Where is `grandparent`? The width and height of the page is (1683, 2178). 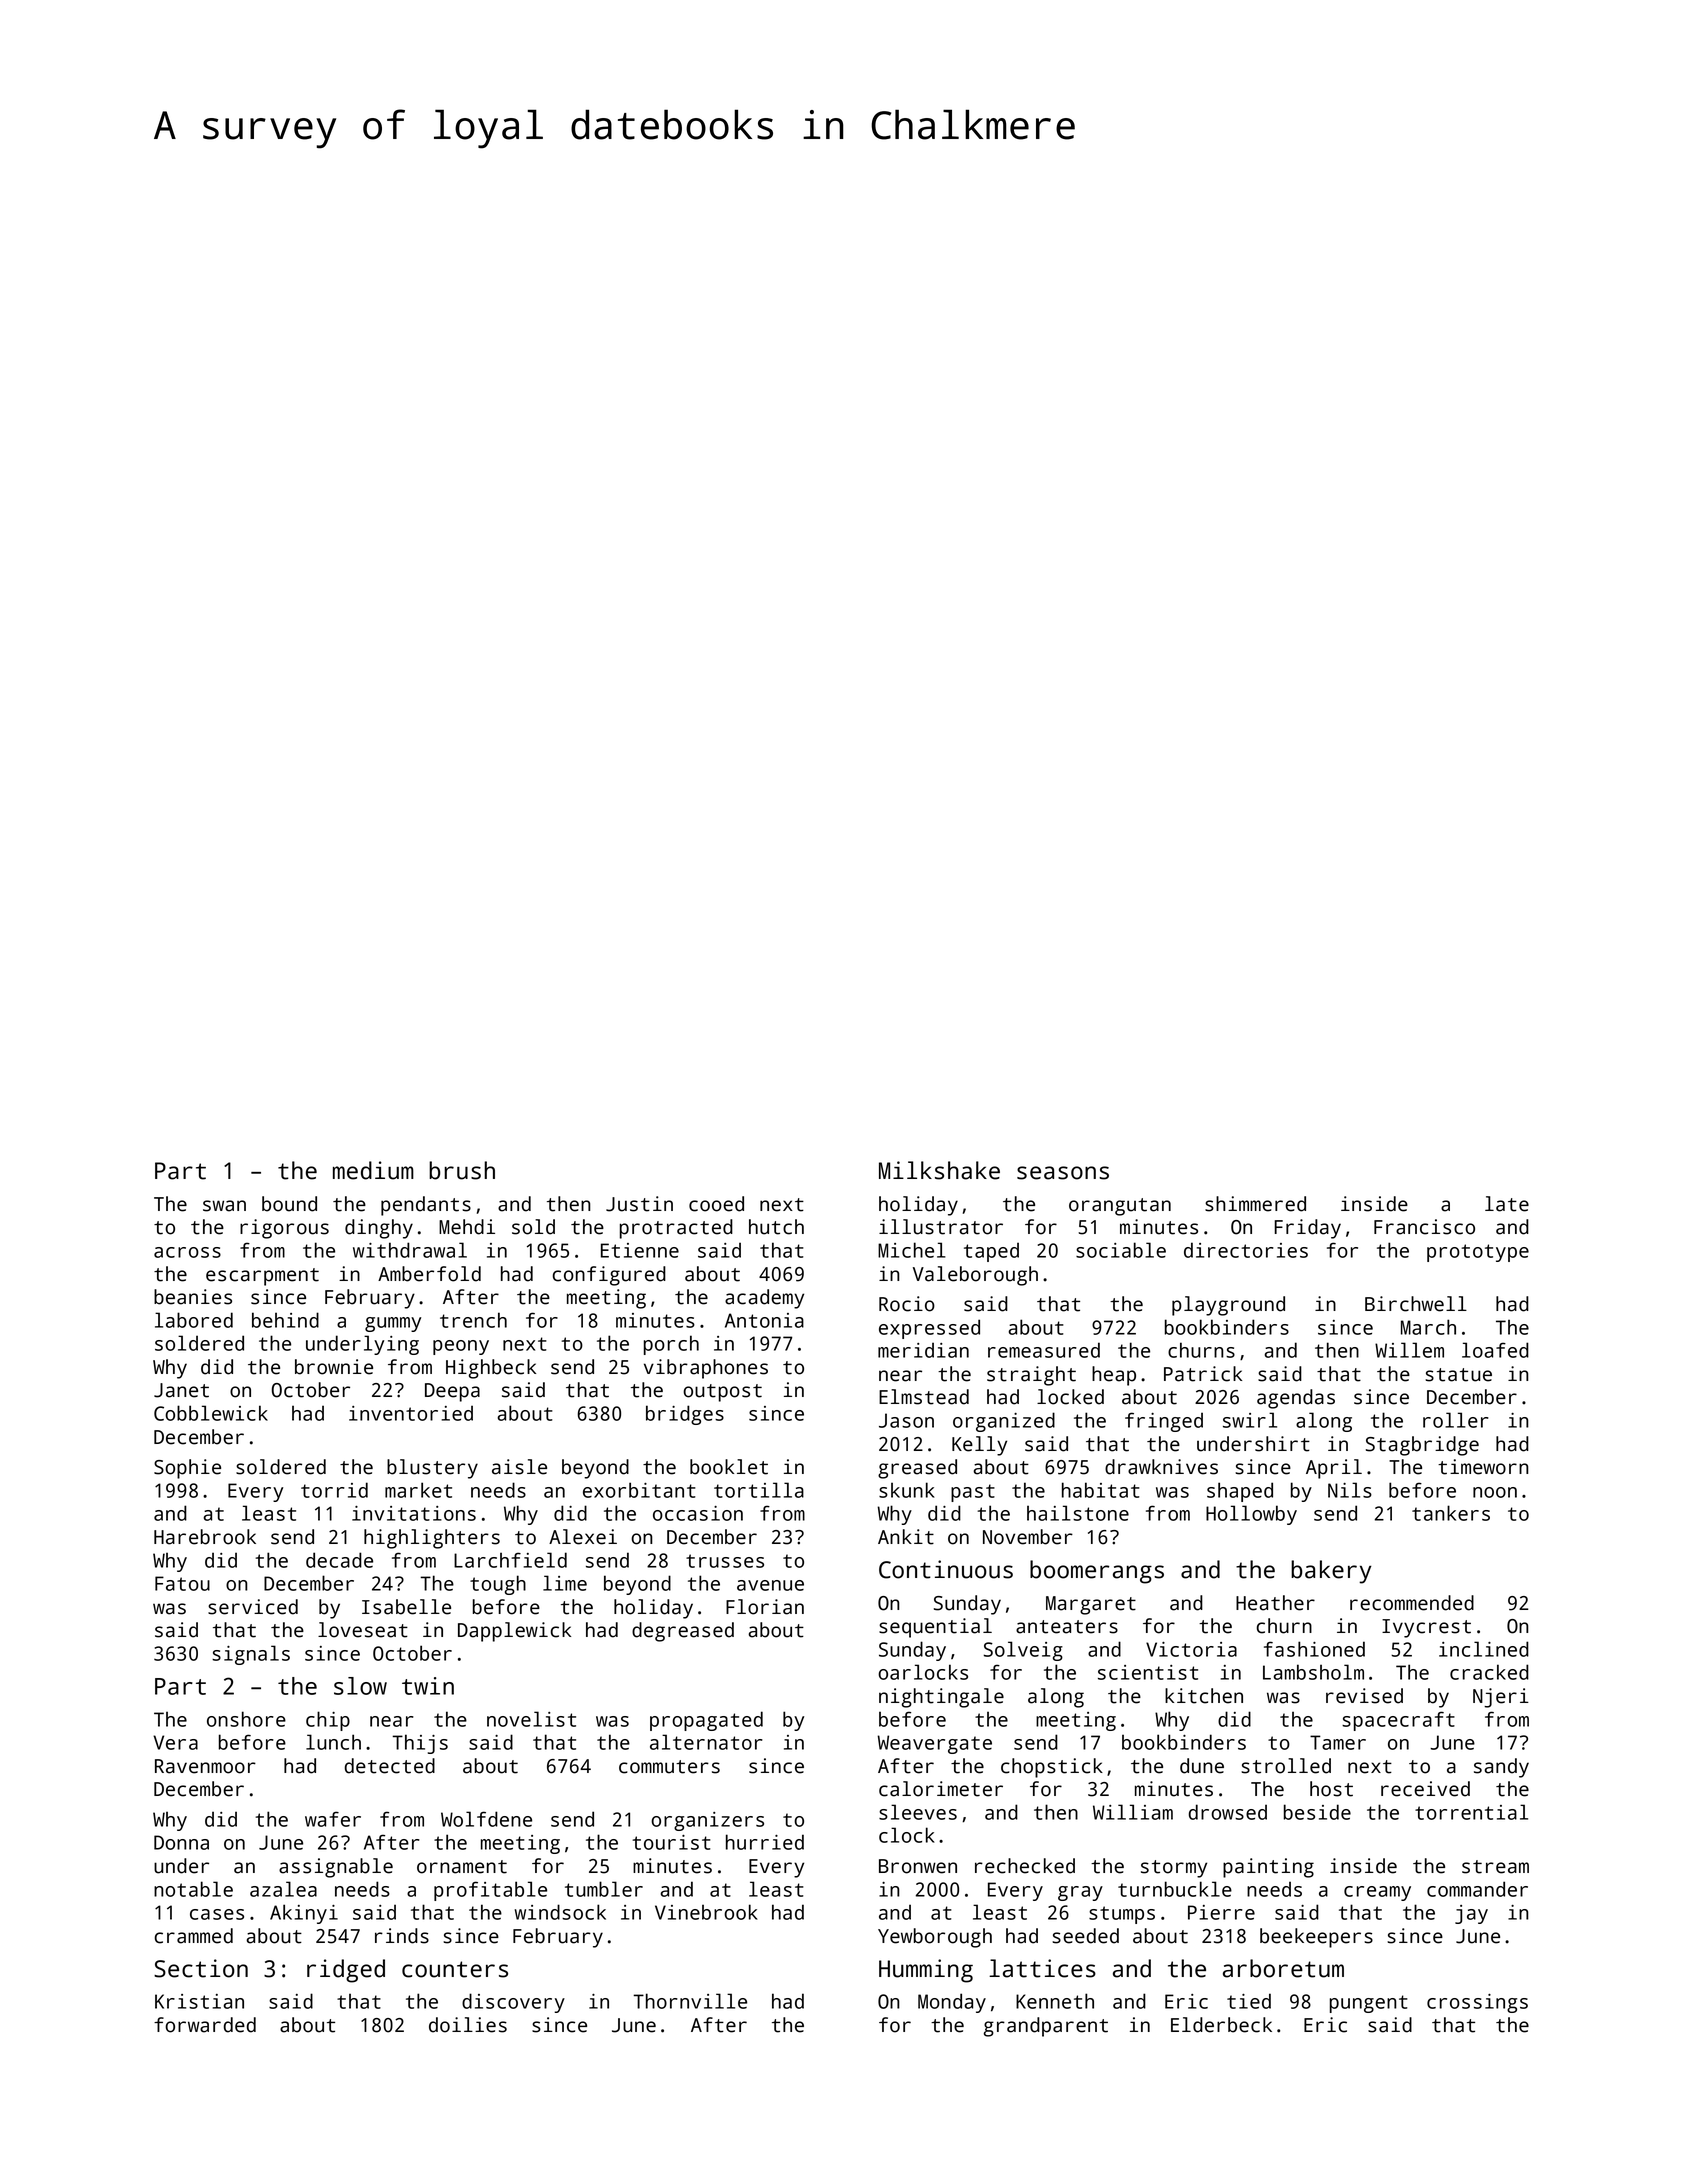
grandparent is located at coordinates (1046, 2027).
